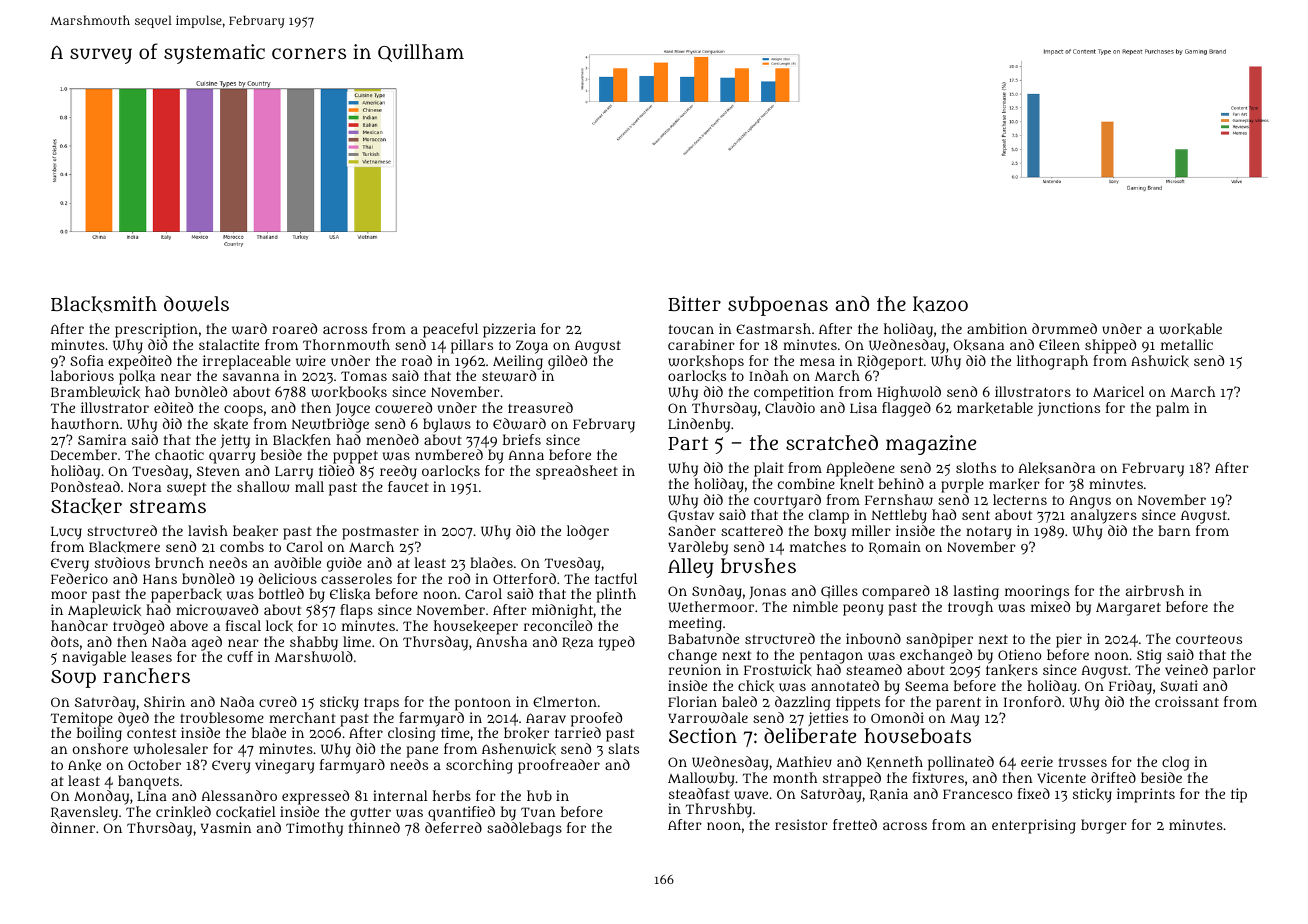  Describe the element at coordinates (104, 611) in the screenshot. I see `Maplewick` at that location.
